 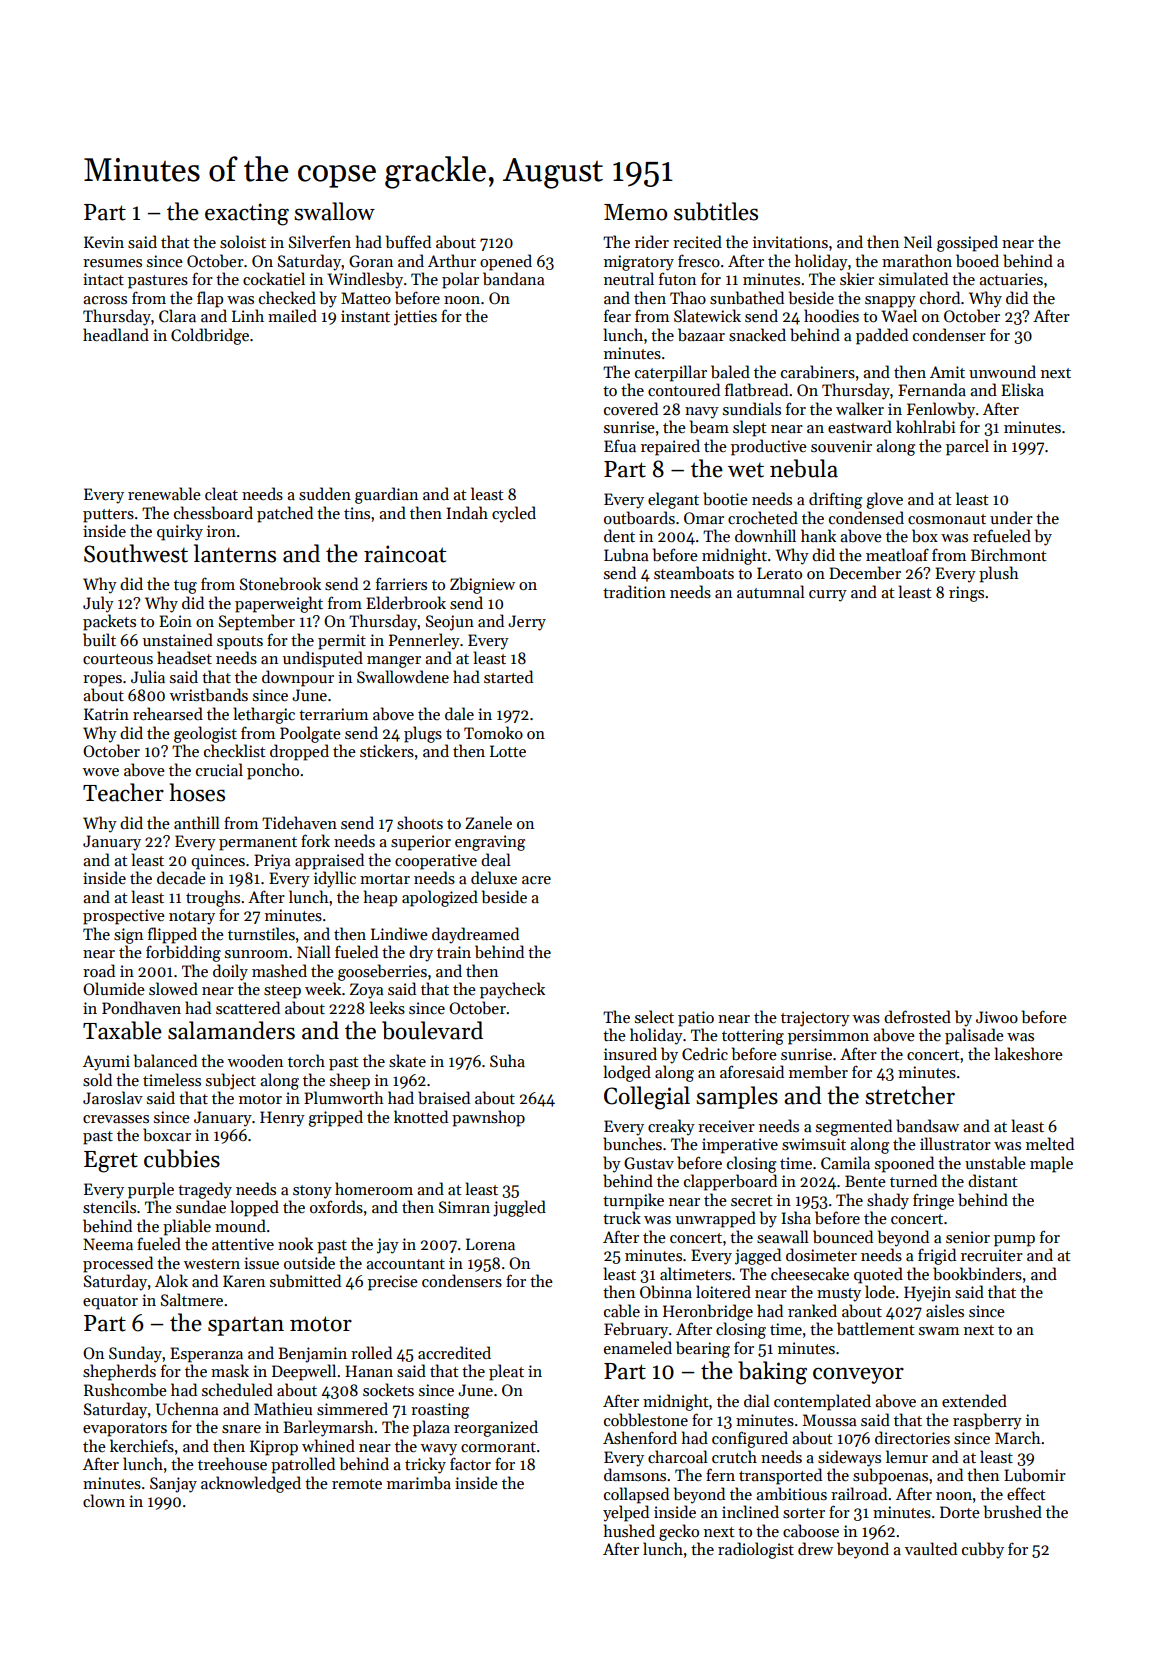 I want to click on brushed, so click(x=1013, y=1512).
